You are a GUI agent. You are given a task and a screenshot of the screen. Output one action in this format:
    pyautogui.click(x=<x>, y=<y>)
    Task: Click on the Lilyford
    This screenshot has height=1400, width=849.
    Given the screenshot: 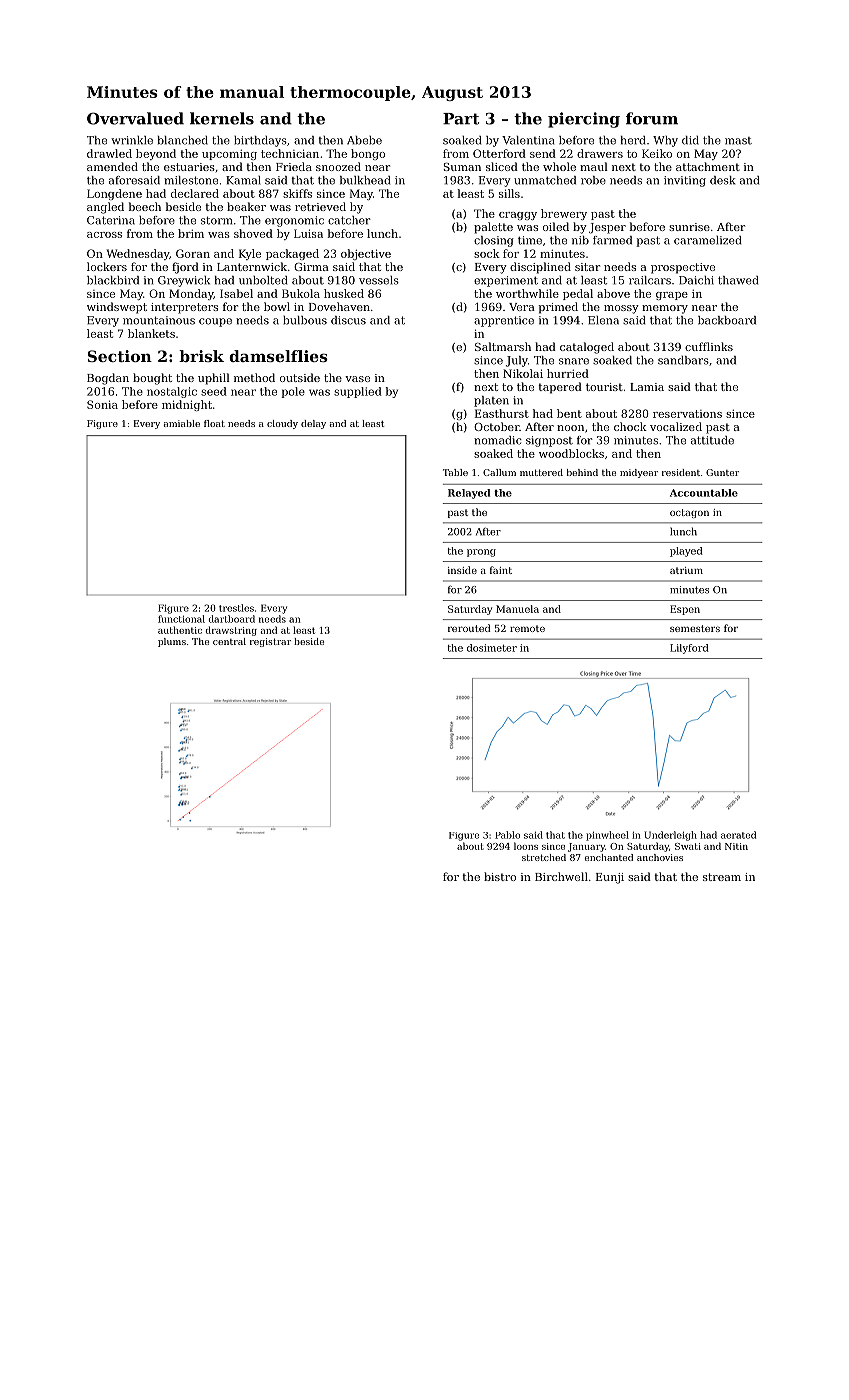 What is the action you would take?
    pyautogui.click(x=689, y=649)
